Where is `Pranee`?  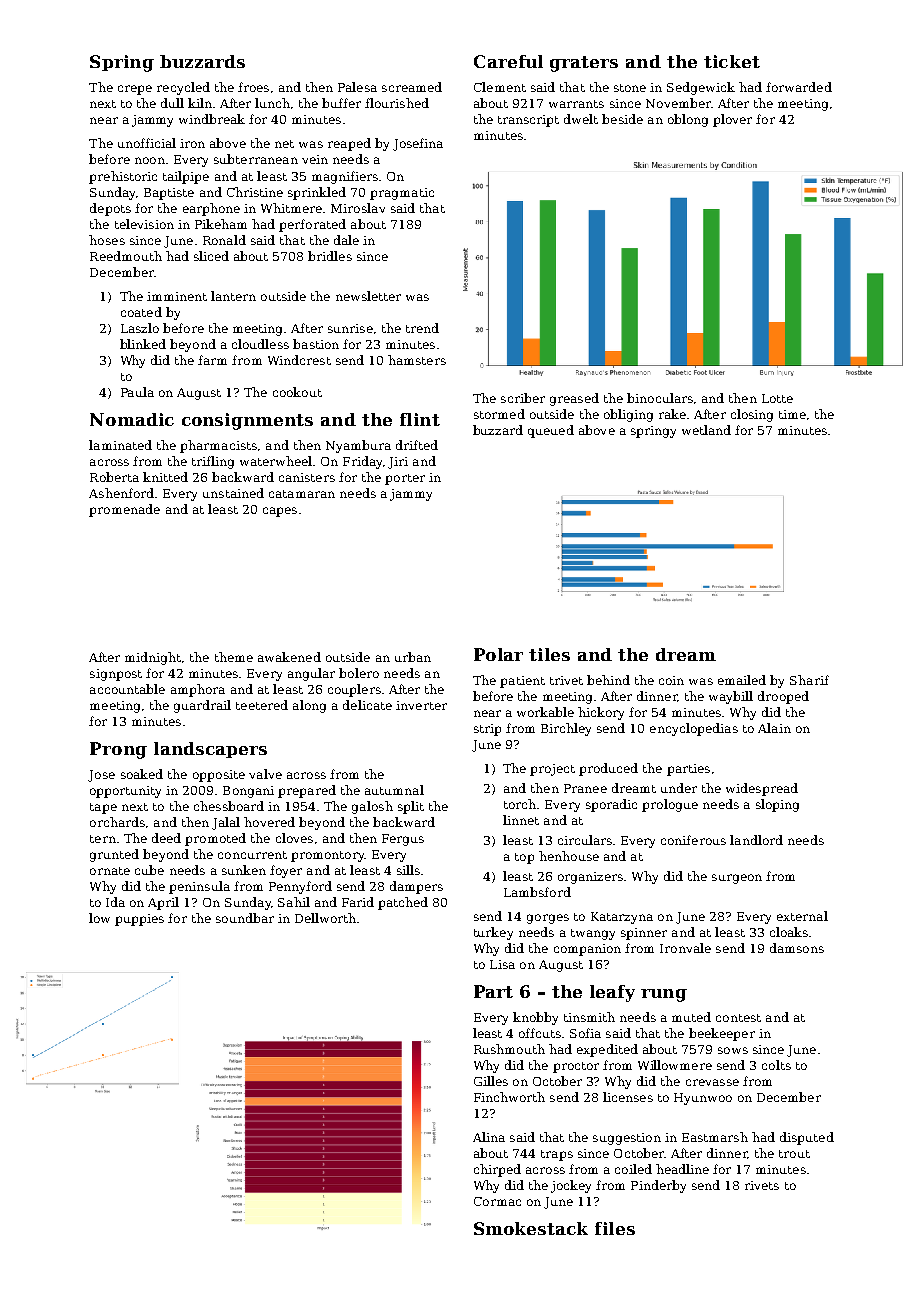 Pranee is located at coordinates (585, 788).
